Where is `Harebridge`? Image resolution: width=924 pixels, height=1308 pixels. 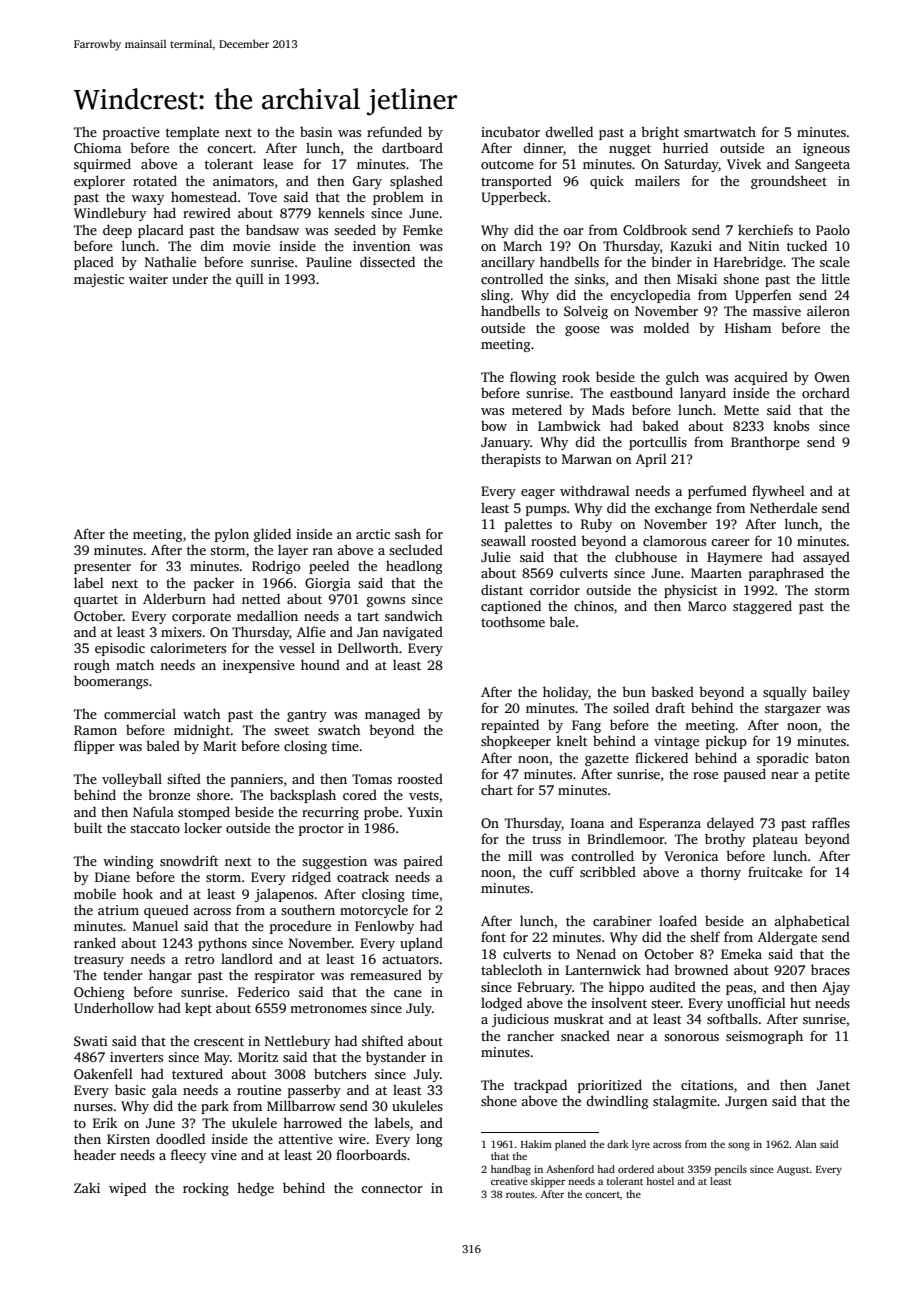 Harebridge is located at coordinates (748, 263).
